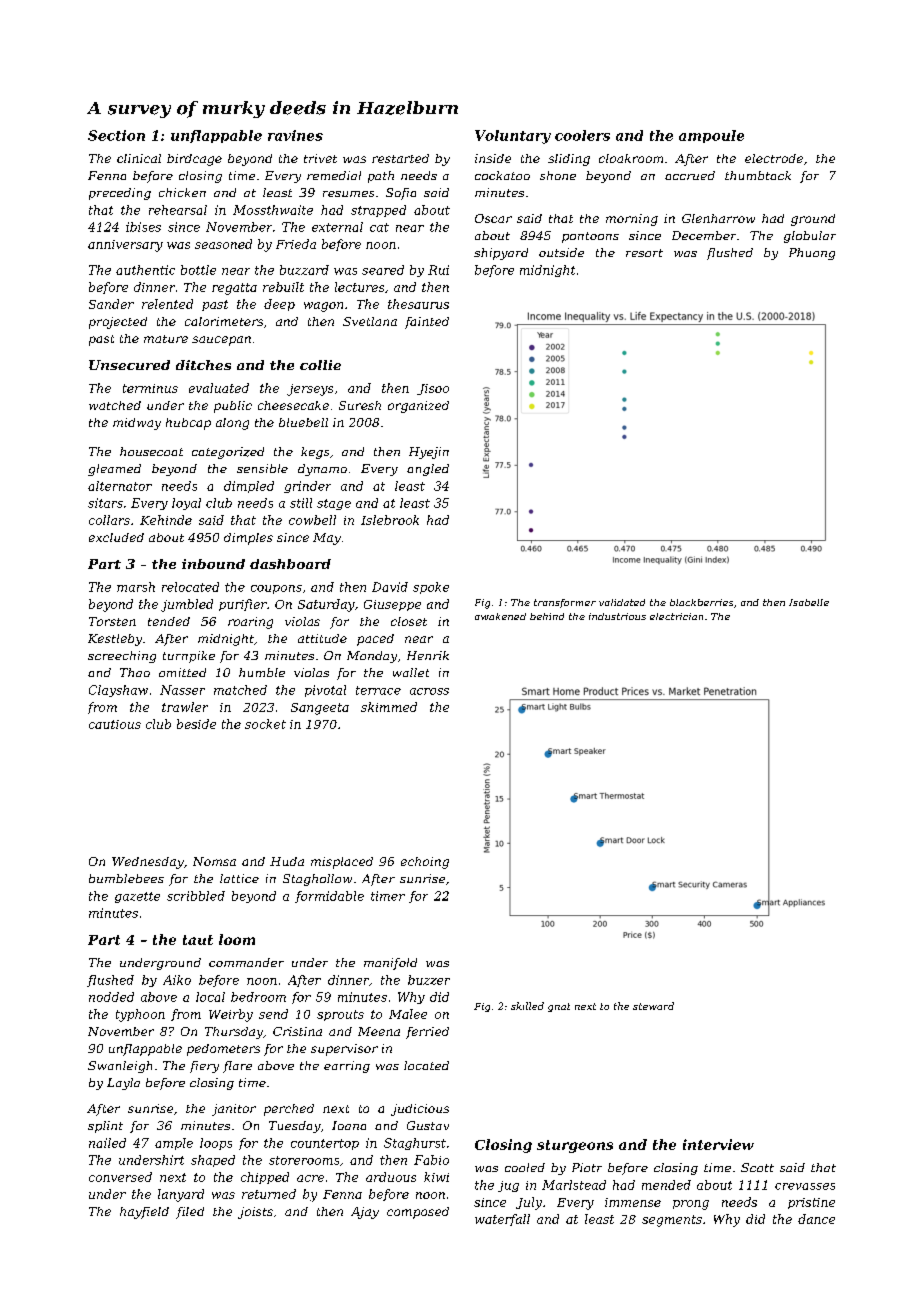 This screenshot has width=924, height=1308. What do you see at coordinates (812, 254) in the screenshot?
I see `Phuong` at bounding box center [812, 254].
